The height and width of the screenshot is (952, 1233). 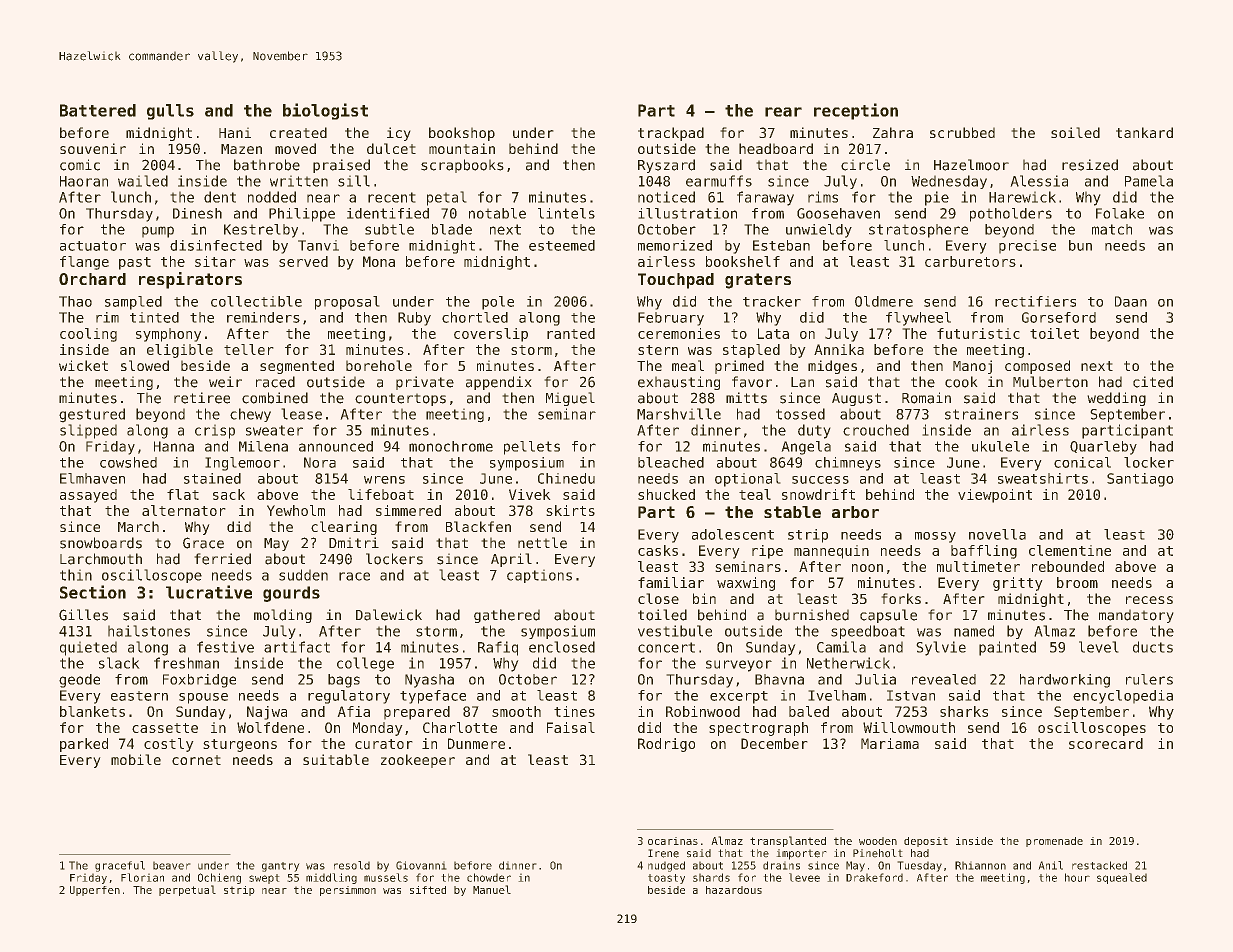 I want to click on reception, so click(x=856, y=111).
